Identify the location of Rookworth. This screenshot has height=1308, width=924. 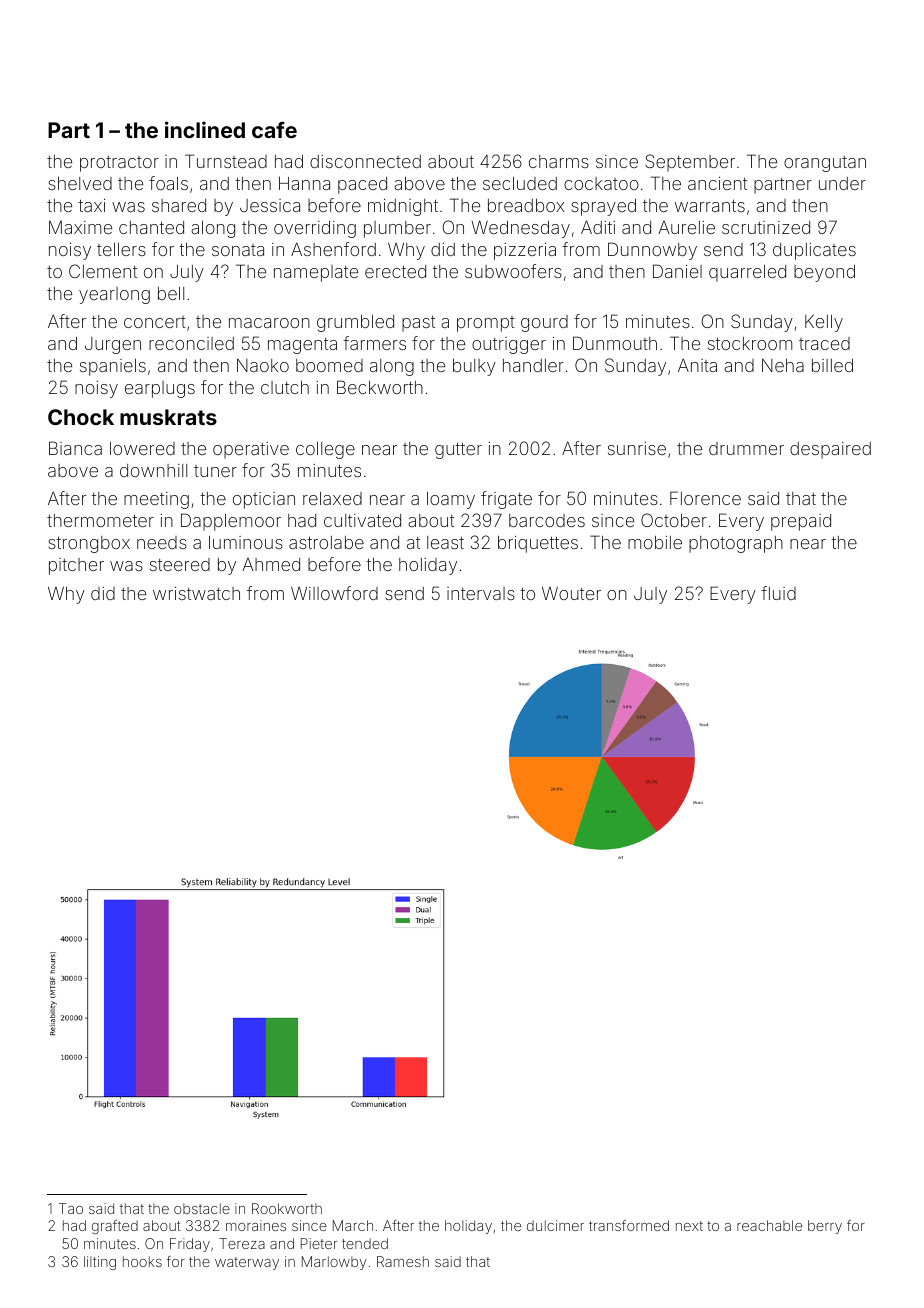
(287, 1208).
